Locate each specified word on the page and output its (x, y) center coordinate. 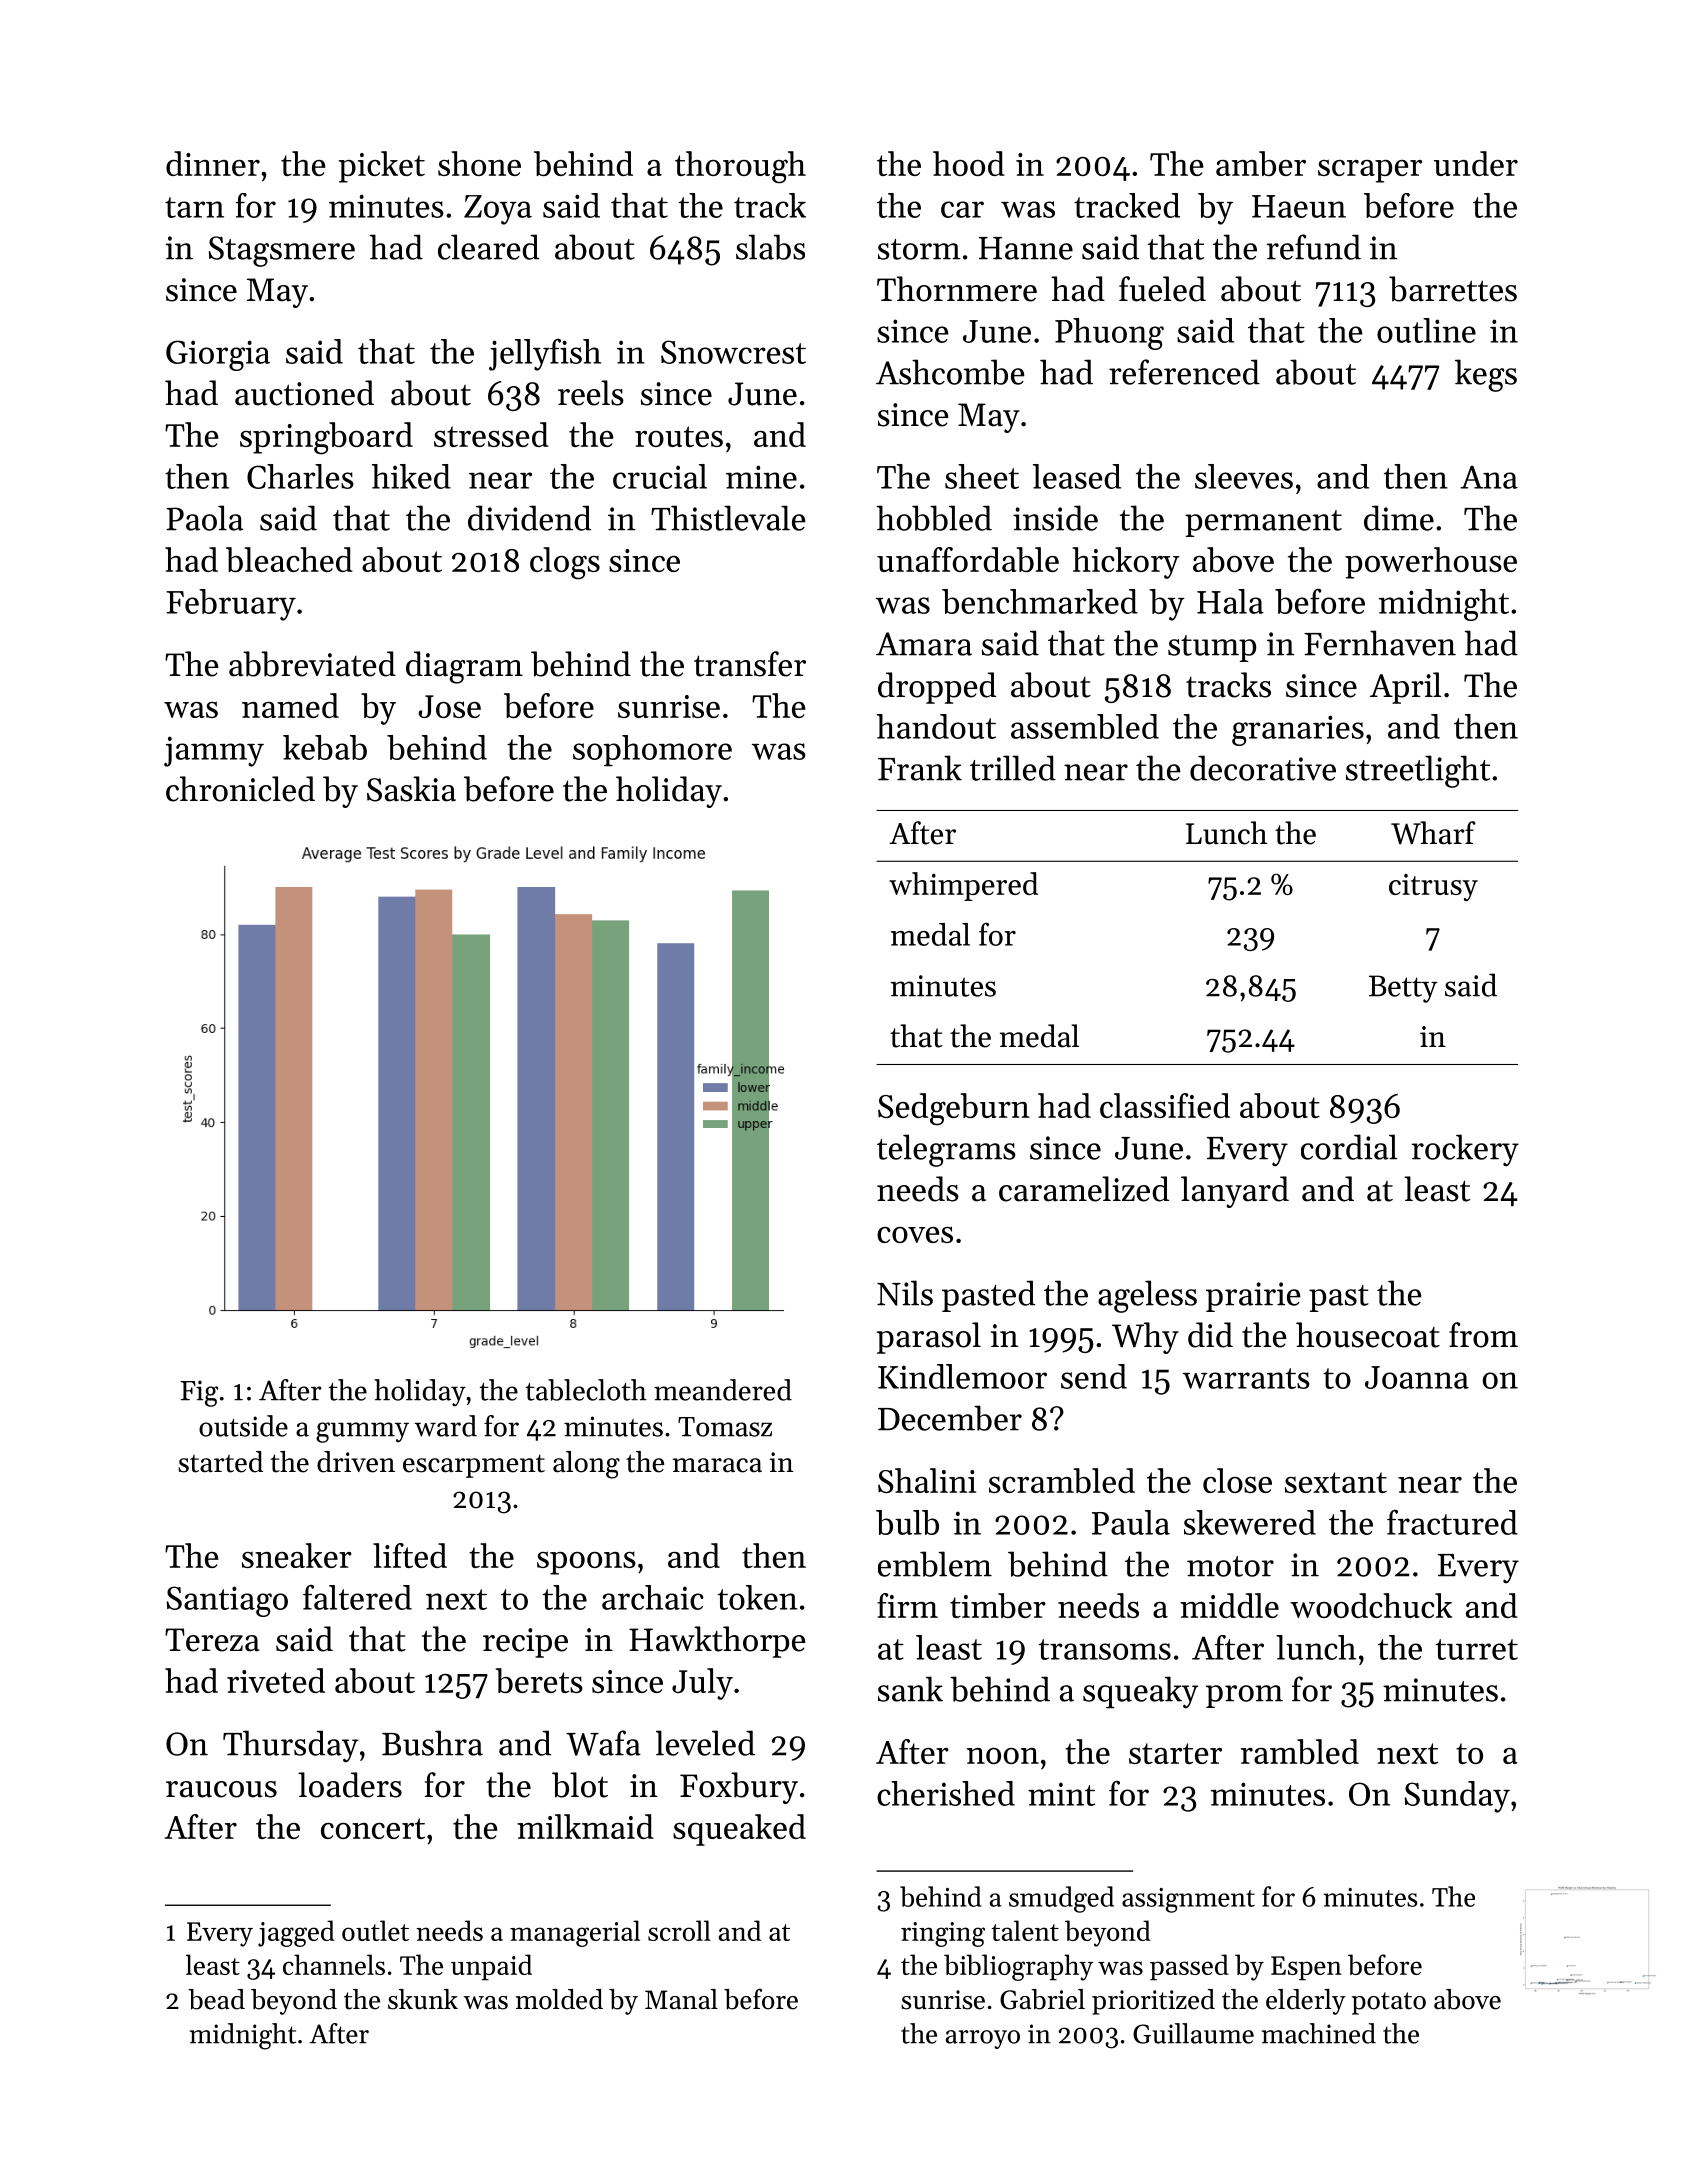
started (220, 1462)
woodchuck (1371, 1605)
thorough (740, 167)
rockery (1465, 1150)
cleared (488, 247)
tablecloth (586, 1390)
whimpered (963, 886)
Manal (681, 1999)
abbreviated (312, 664)
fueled (1162, 289)
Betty (1403, 989)
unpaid (491, 1967)
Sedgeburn (954, 1109)
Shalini (927, 1480)
